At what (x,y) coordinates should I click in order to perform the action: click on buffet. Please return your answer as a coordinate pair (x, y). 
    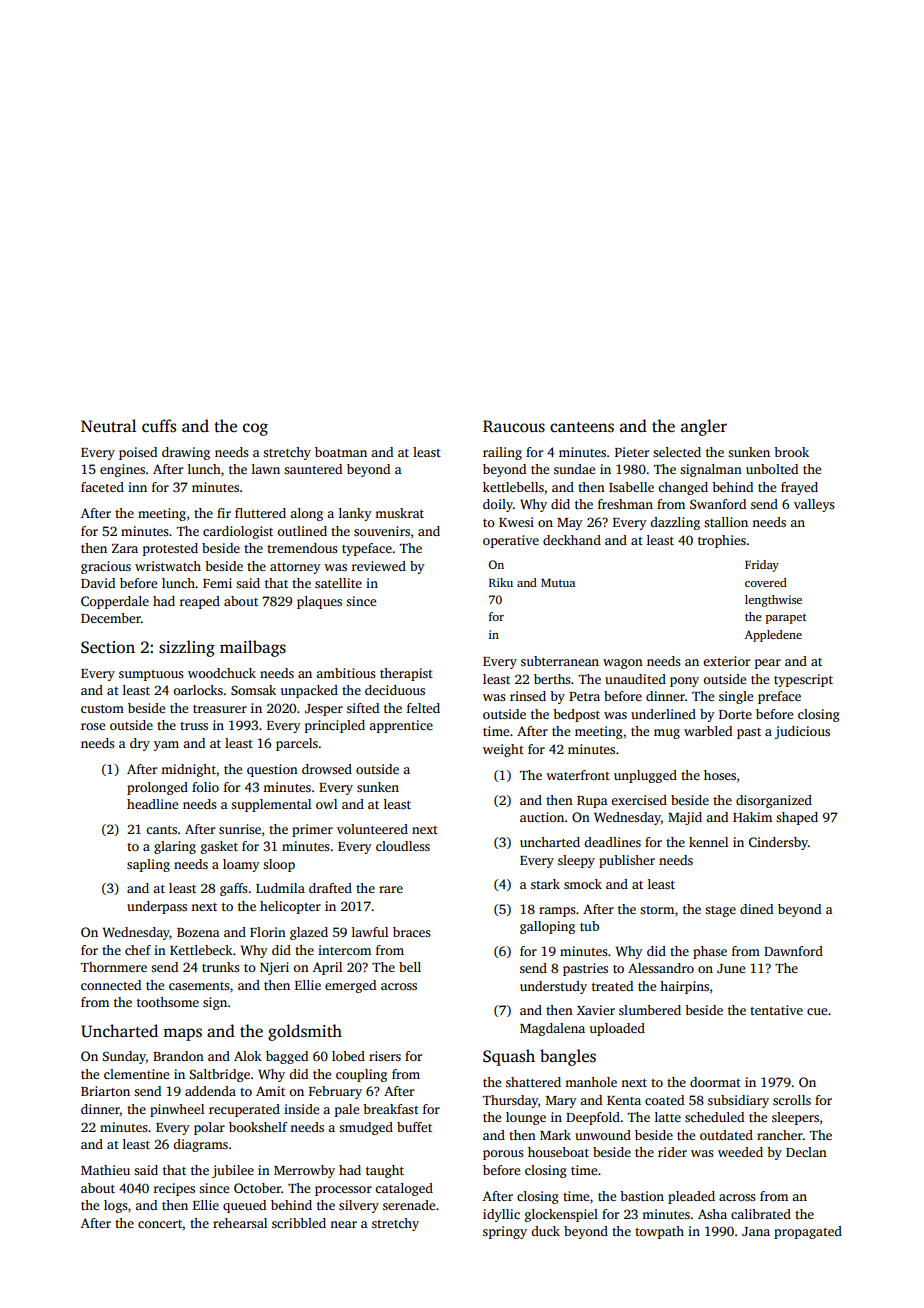
    Looking at the image, I should click on (414, 1127).
